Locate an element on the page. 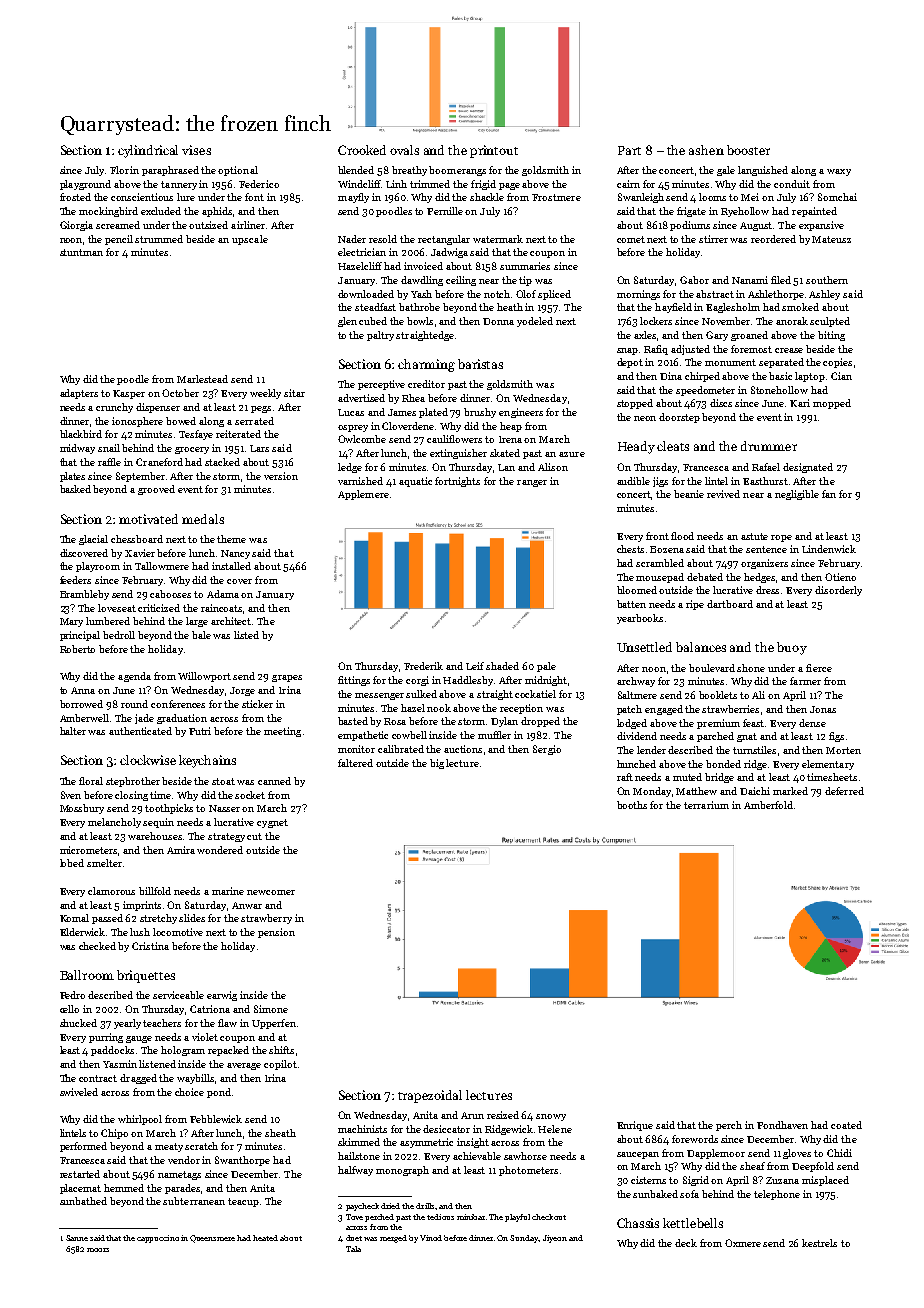 The width and height of the page is (924, 1308). rope is located at coordinates (781, 538).
